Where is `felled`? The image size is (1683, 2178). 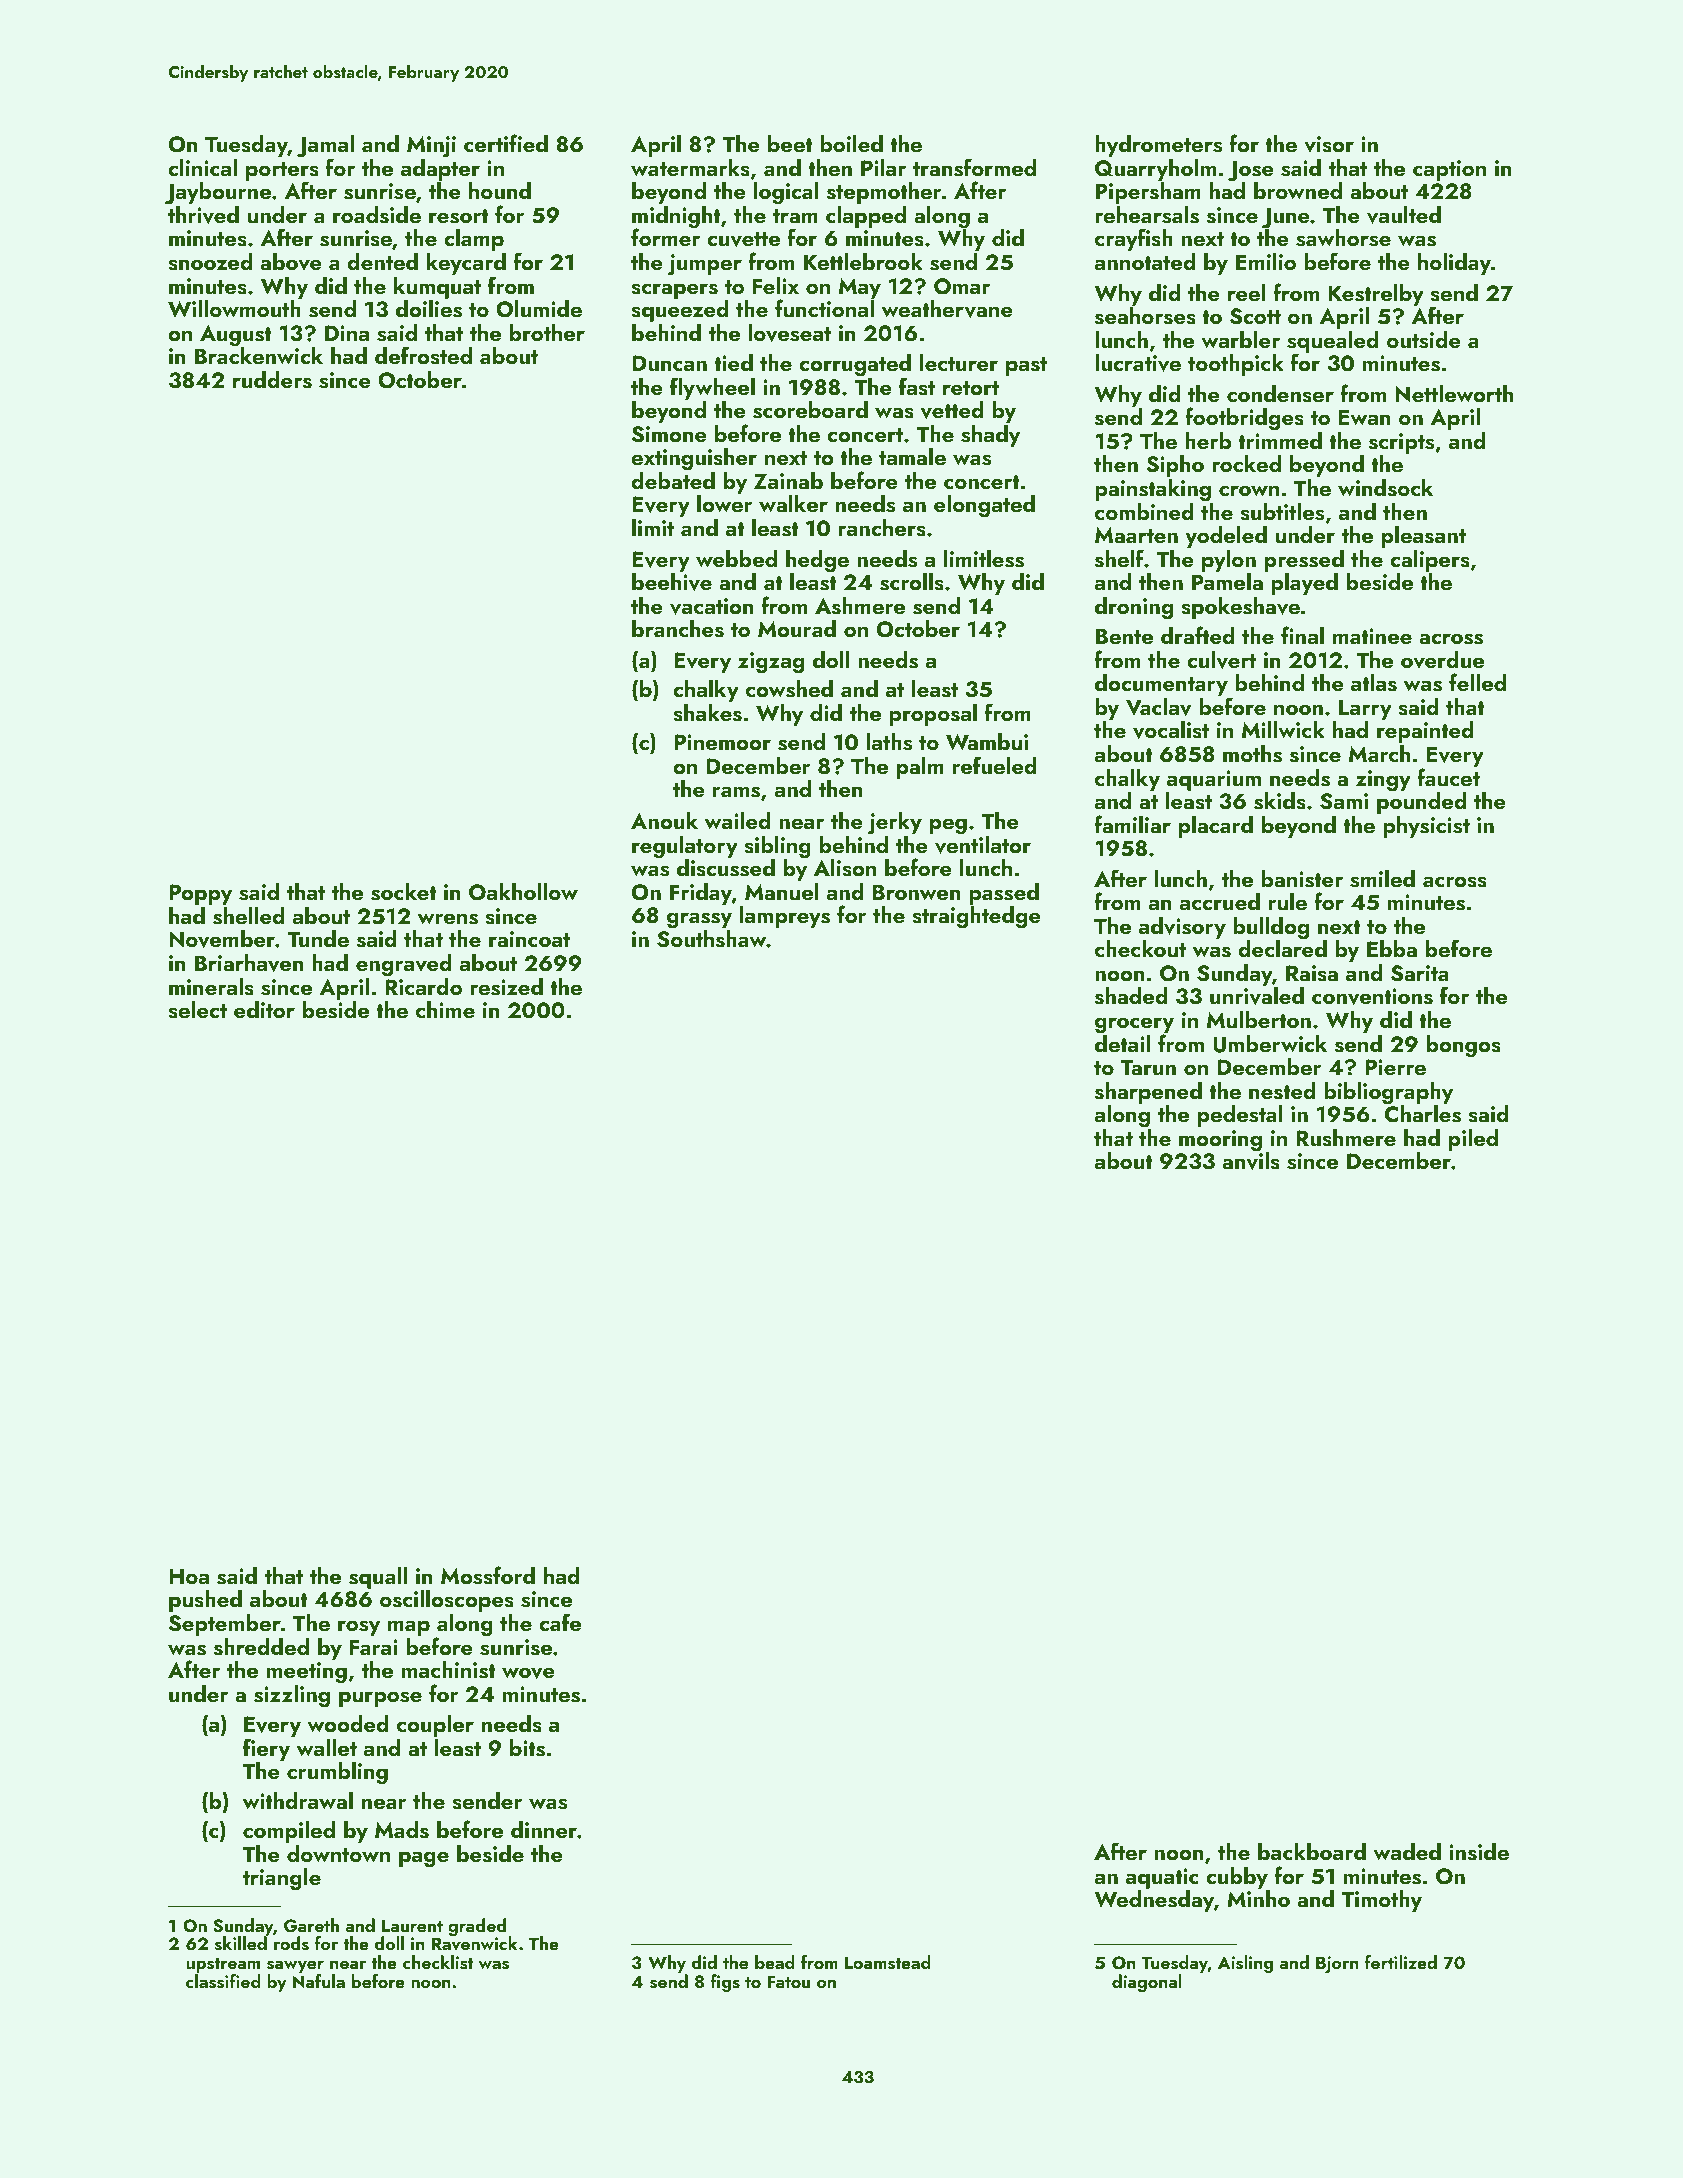 felled is located at coordinates (1477, 682).
